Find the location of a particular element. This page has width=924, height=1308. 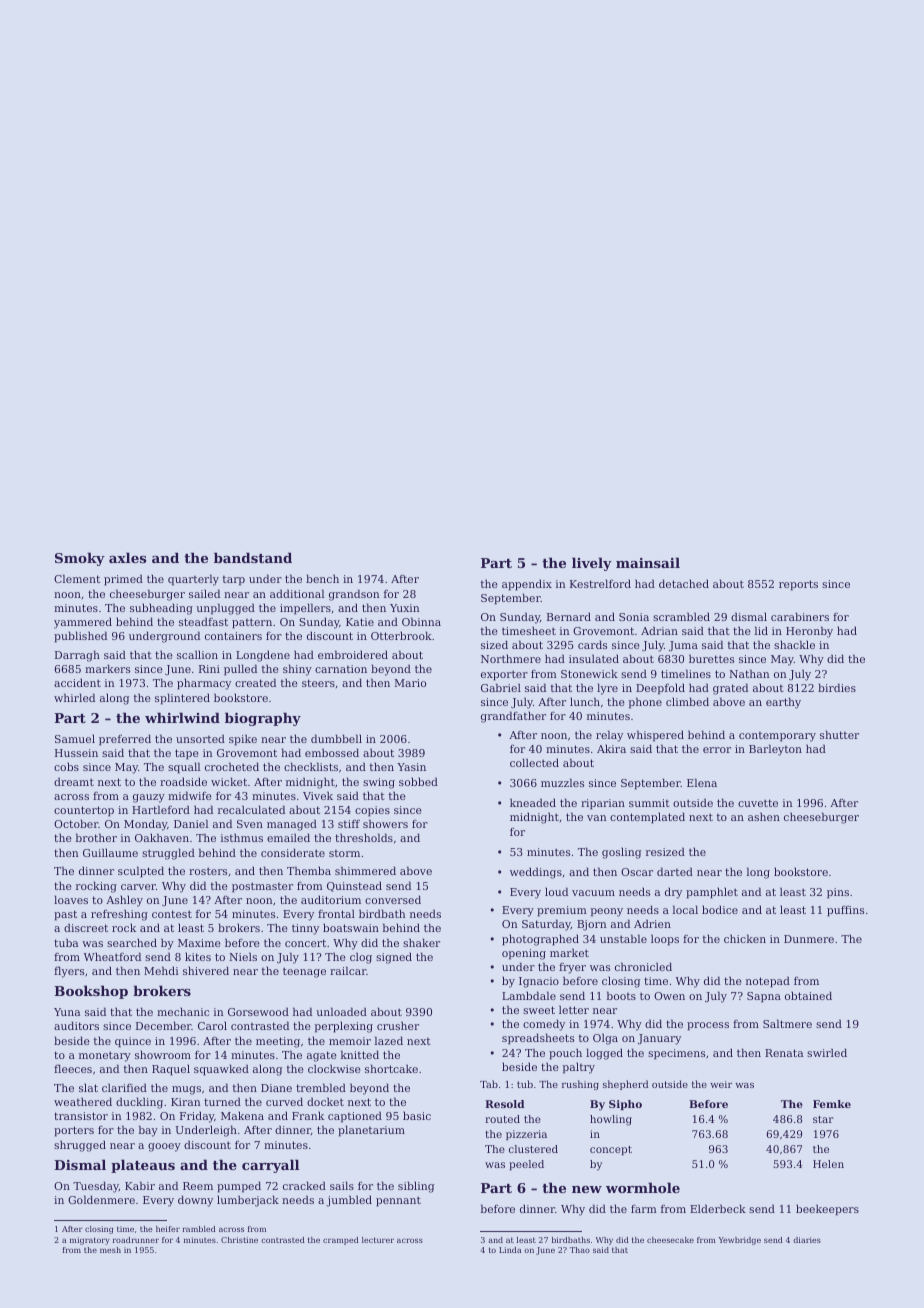

roadrunner is located at coordinates (136, 1240).
